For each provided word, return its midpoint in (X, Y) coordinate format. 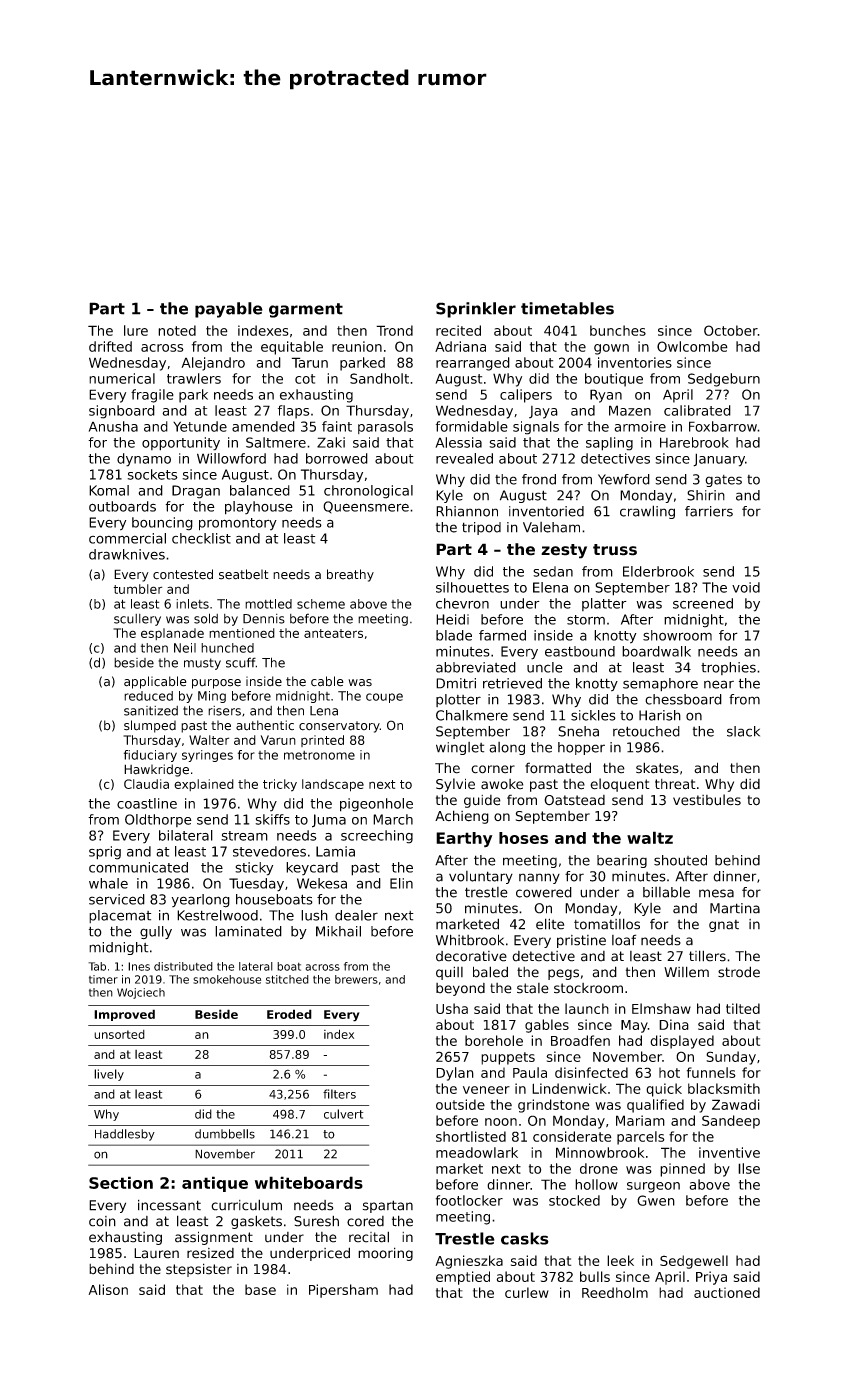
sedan (553, 571)
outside (460, 1104)
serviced (117, 899)
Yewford (624, 479)
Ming (212, 697)
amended (263, 426)
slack (743, 731)
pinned (682, 1170)
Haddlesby (125, 1135)
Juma (329, 821)
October (731, 330)
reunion (357, 346)
